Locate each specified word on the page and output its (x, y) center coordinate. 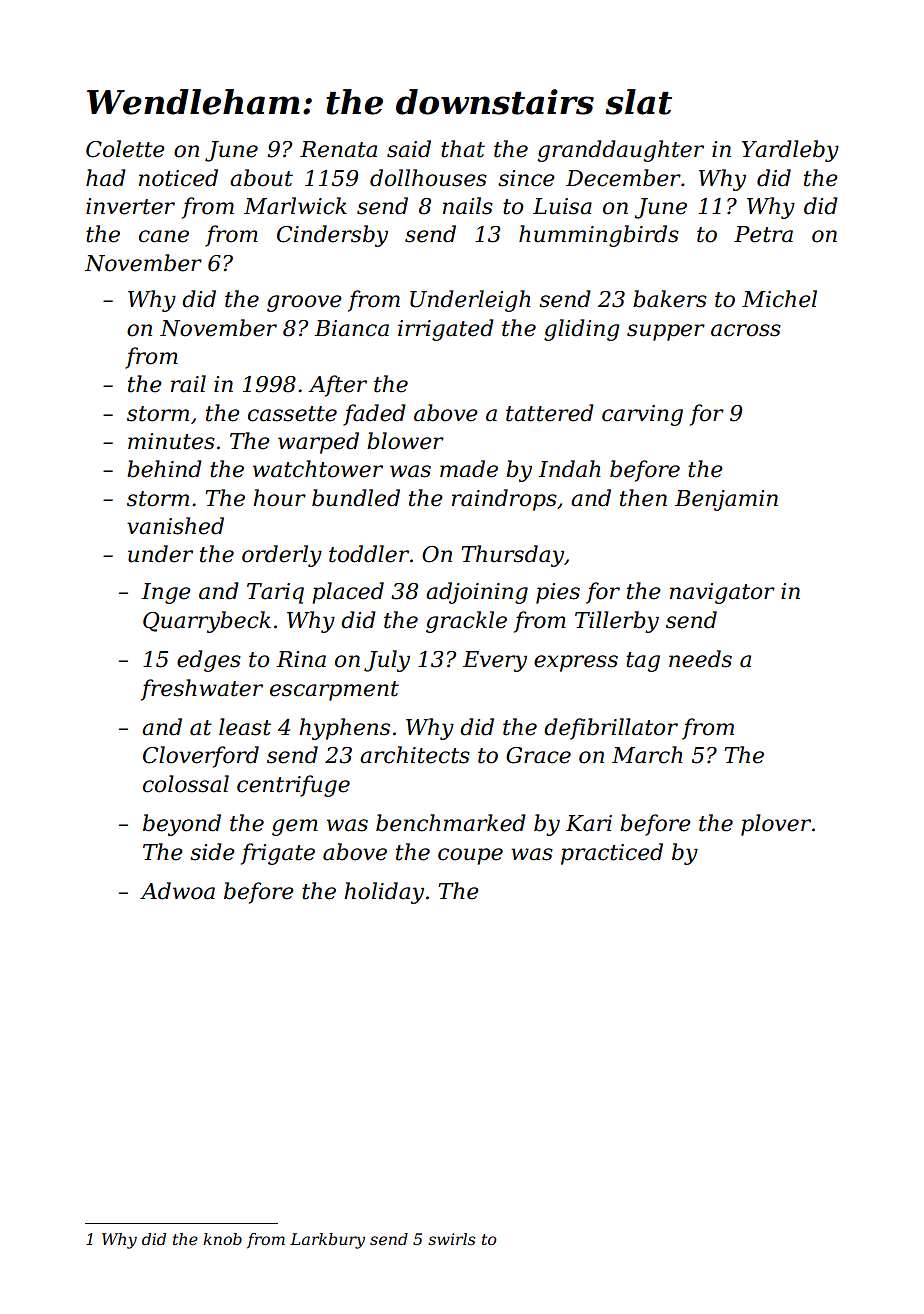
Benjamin (726, 500)
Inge (166, 593)
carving (642, 415)
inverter (130, 206)
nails (468, 206)
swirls (452, 1239)
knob (222, 1239)
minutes (171, 441)
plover (776, 825)
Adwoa (177, 891)
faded (374, 415)
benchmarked (451, 823)
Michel (779, 299)
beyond (182, 825)
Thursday (512, 556)
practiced (612, 854)
